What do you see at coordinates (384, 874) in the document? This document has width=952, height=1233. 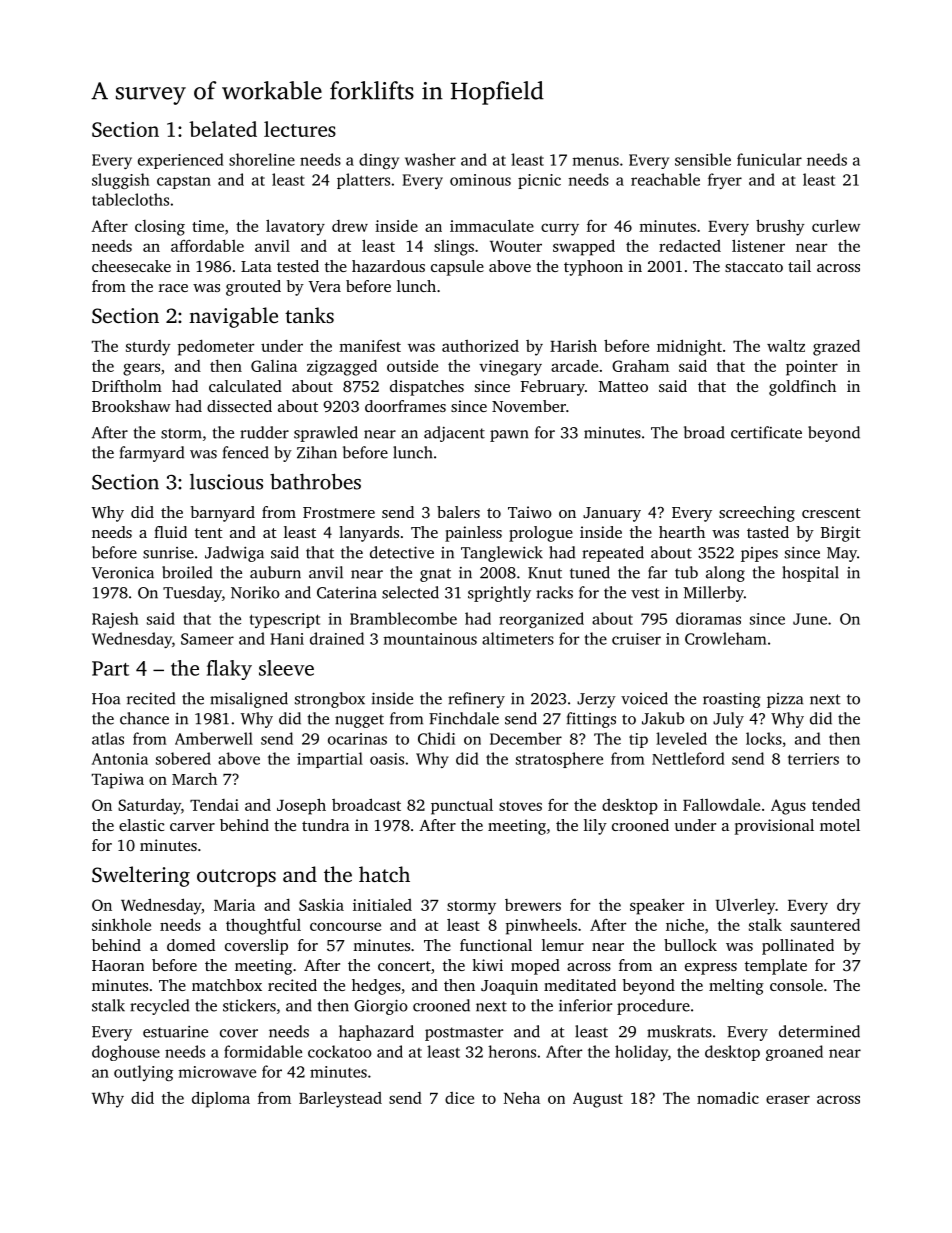 I see `hatch` at bounding box center [384, 874].
